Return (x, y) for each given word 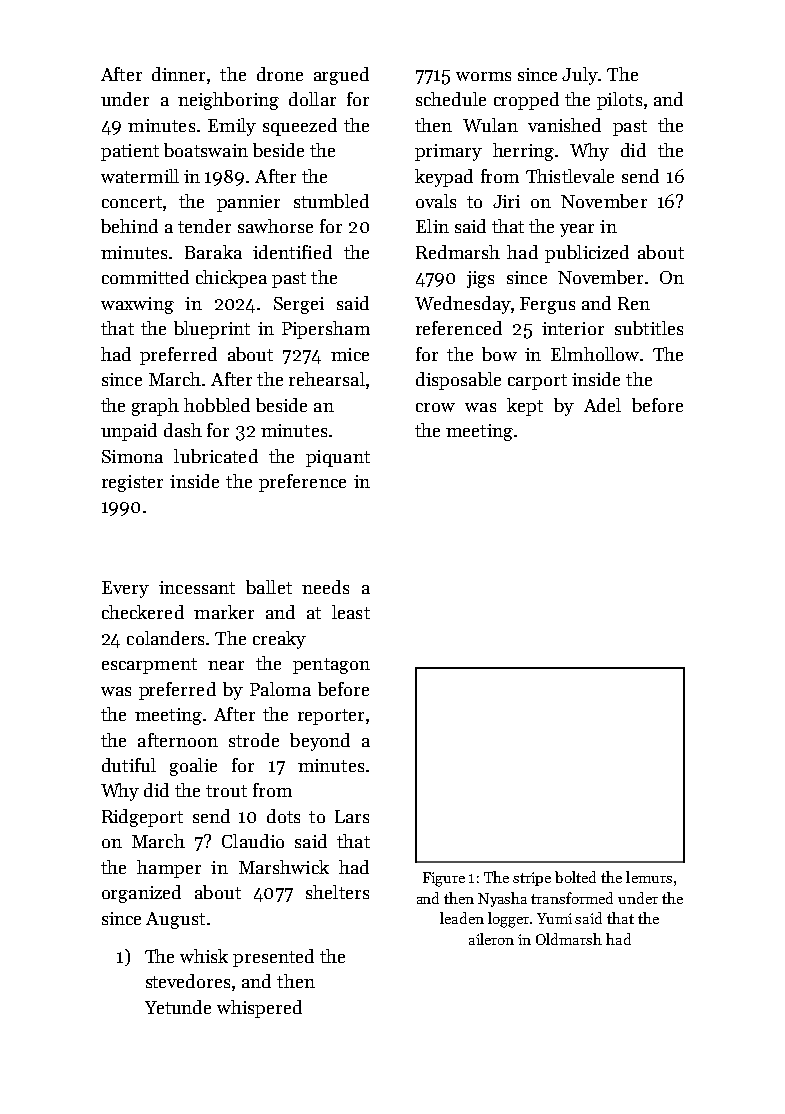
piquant (338, 458)
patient (130, 152)
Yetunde (178, 1007)
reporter (331, 717)
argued (341, 76)
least (351, 612)
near (226, 665)
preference (302, 483)
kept (525, 407)
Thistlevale (570, 176)
